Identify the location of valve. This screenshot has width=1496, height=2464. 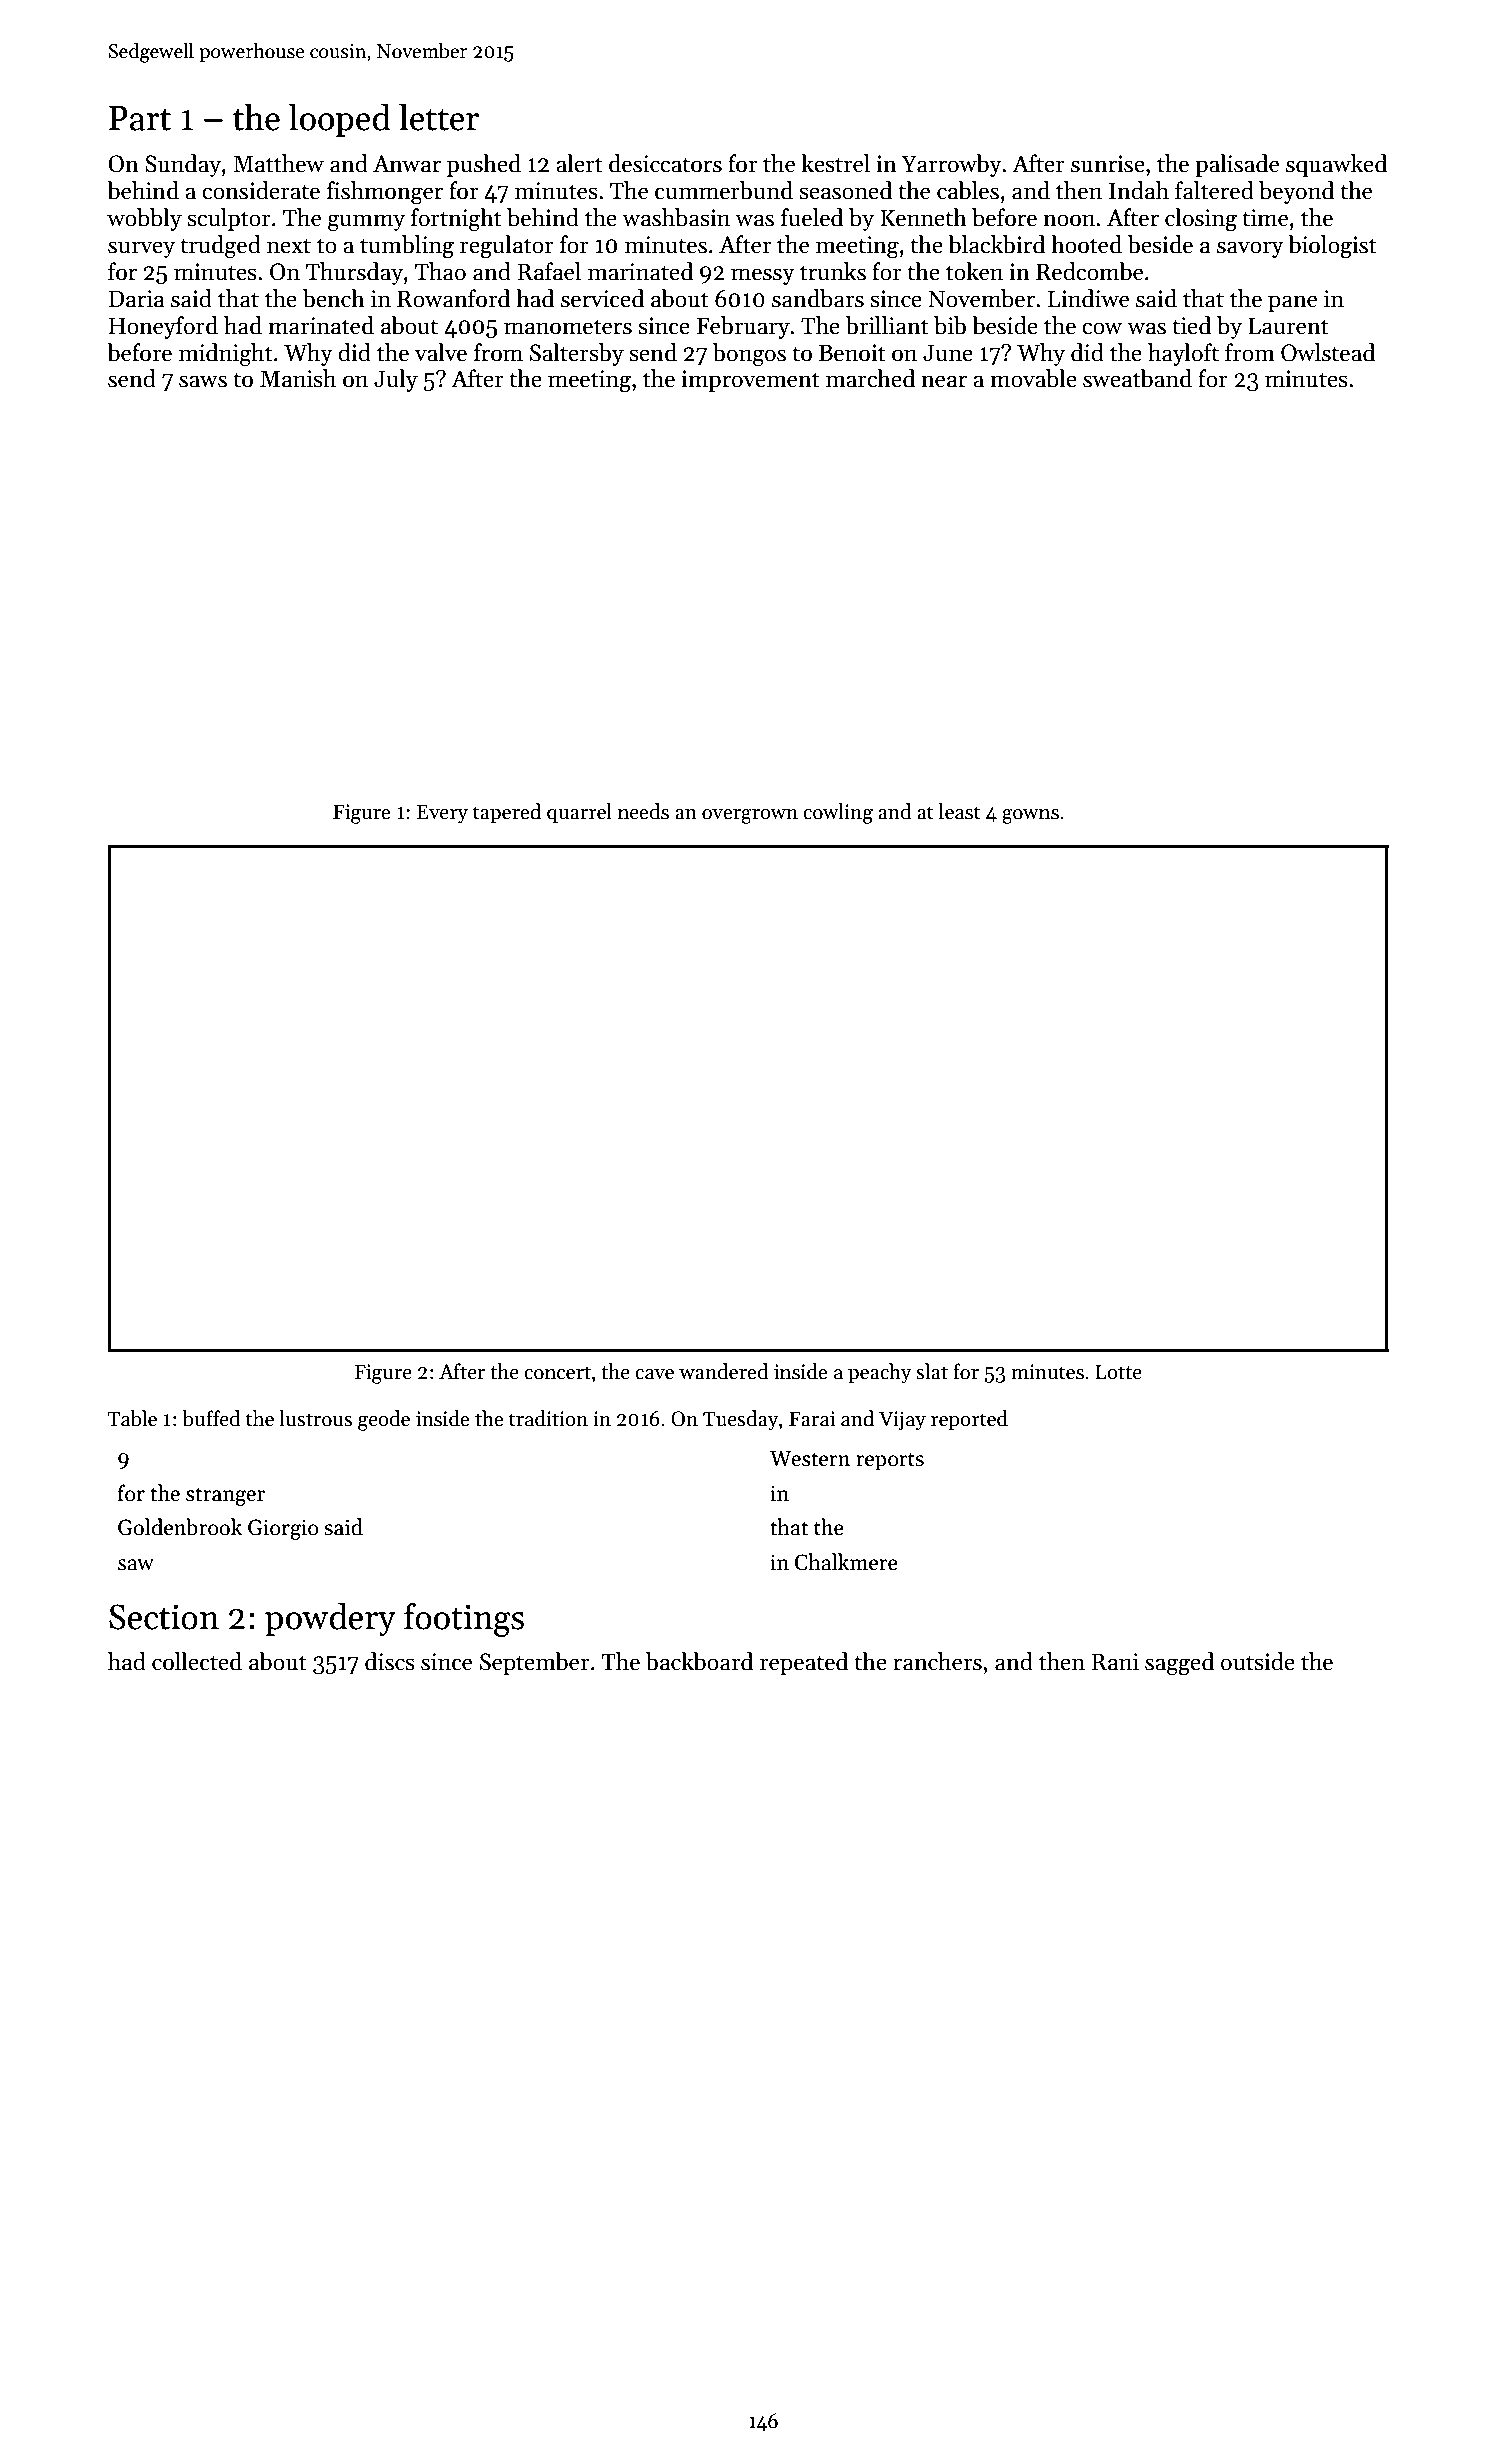
(440, 352).
